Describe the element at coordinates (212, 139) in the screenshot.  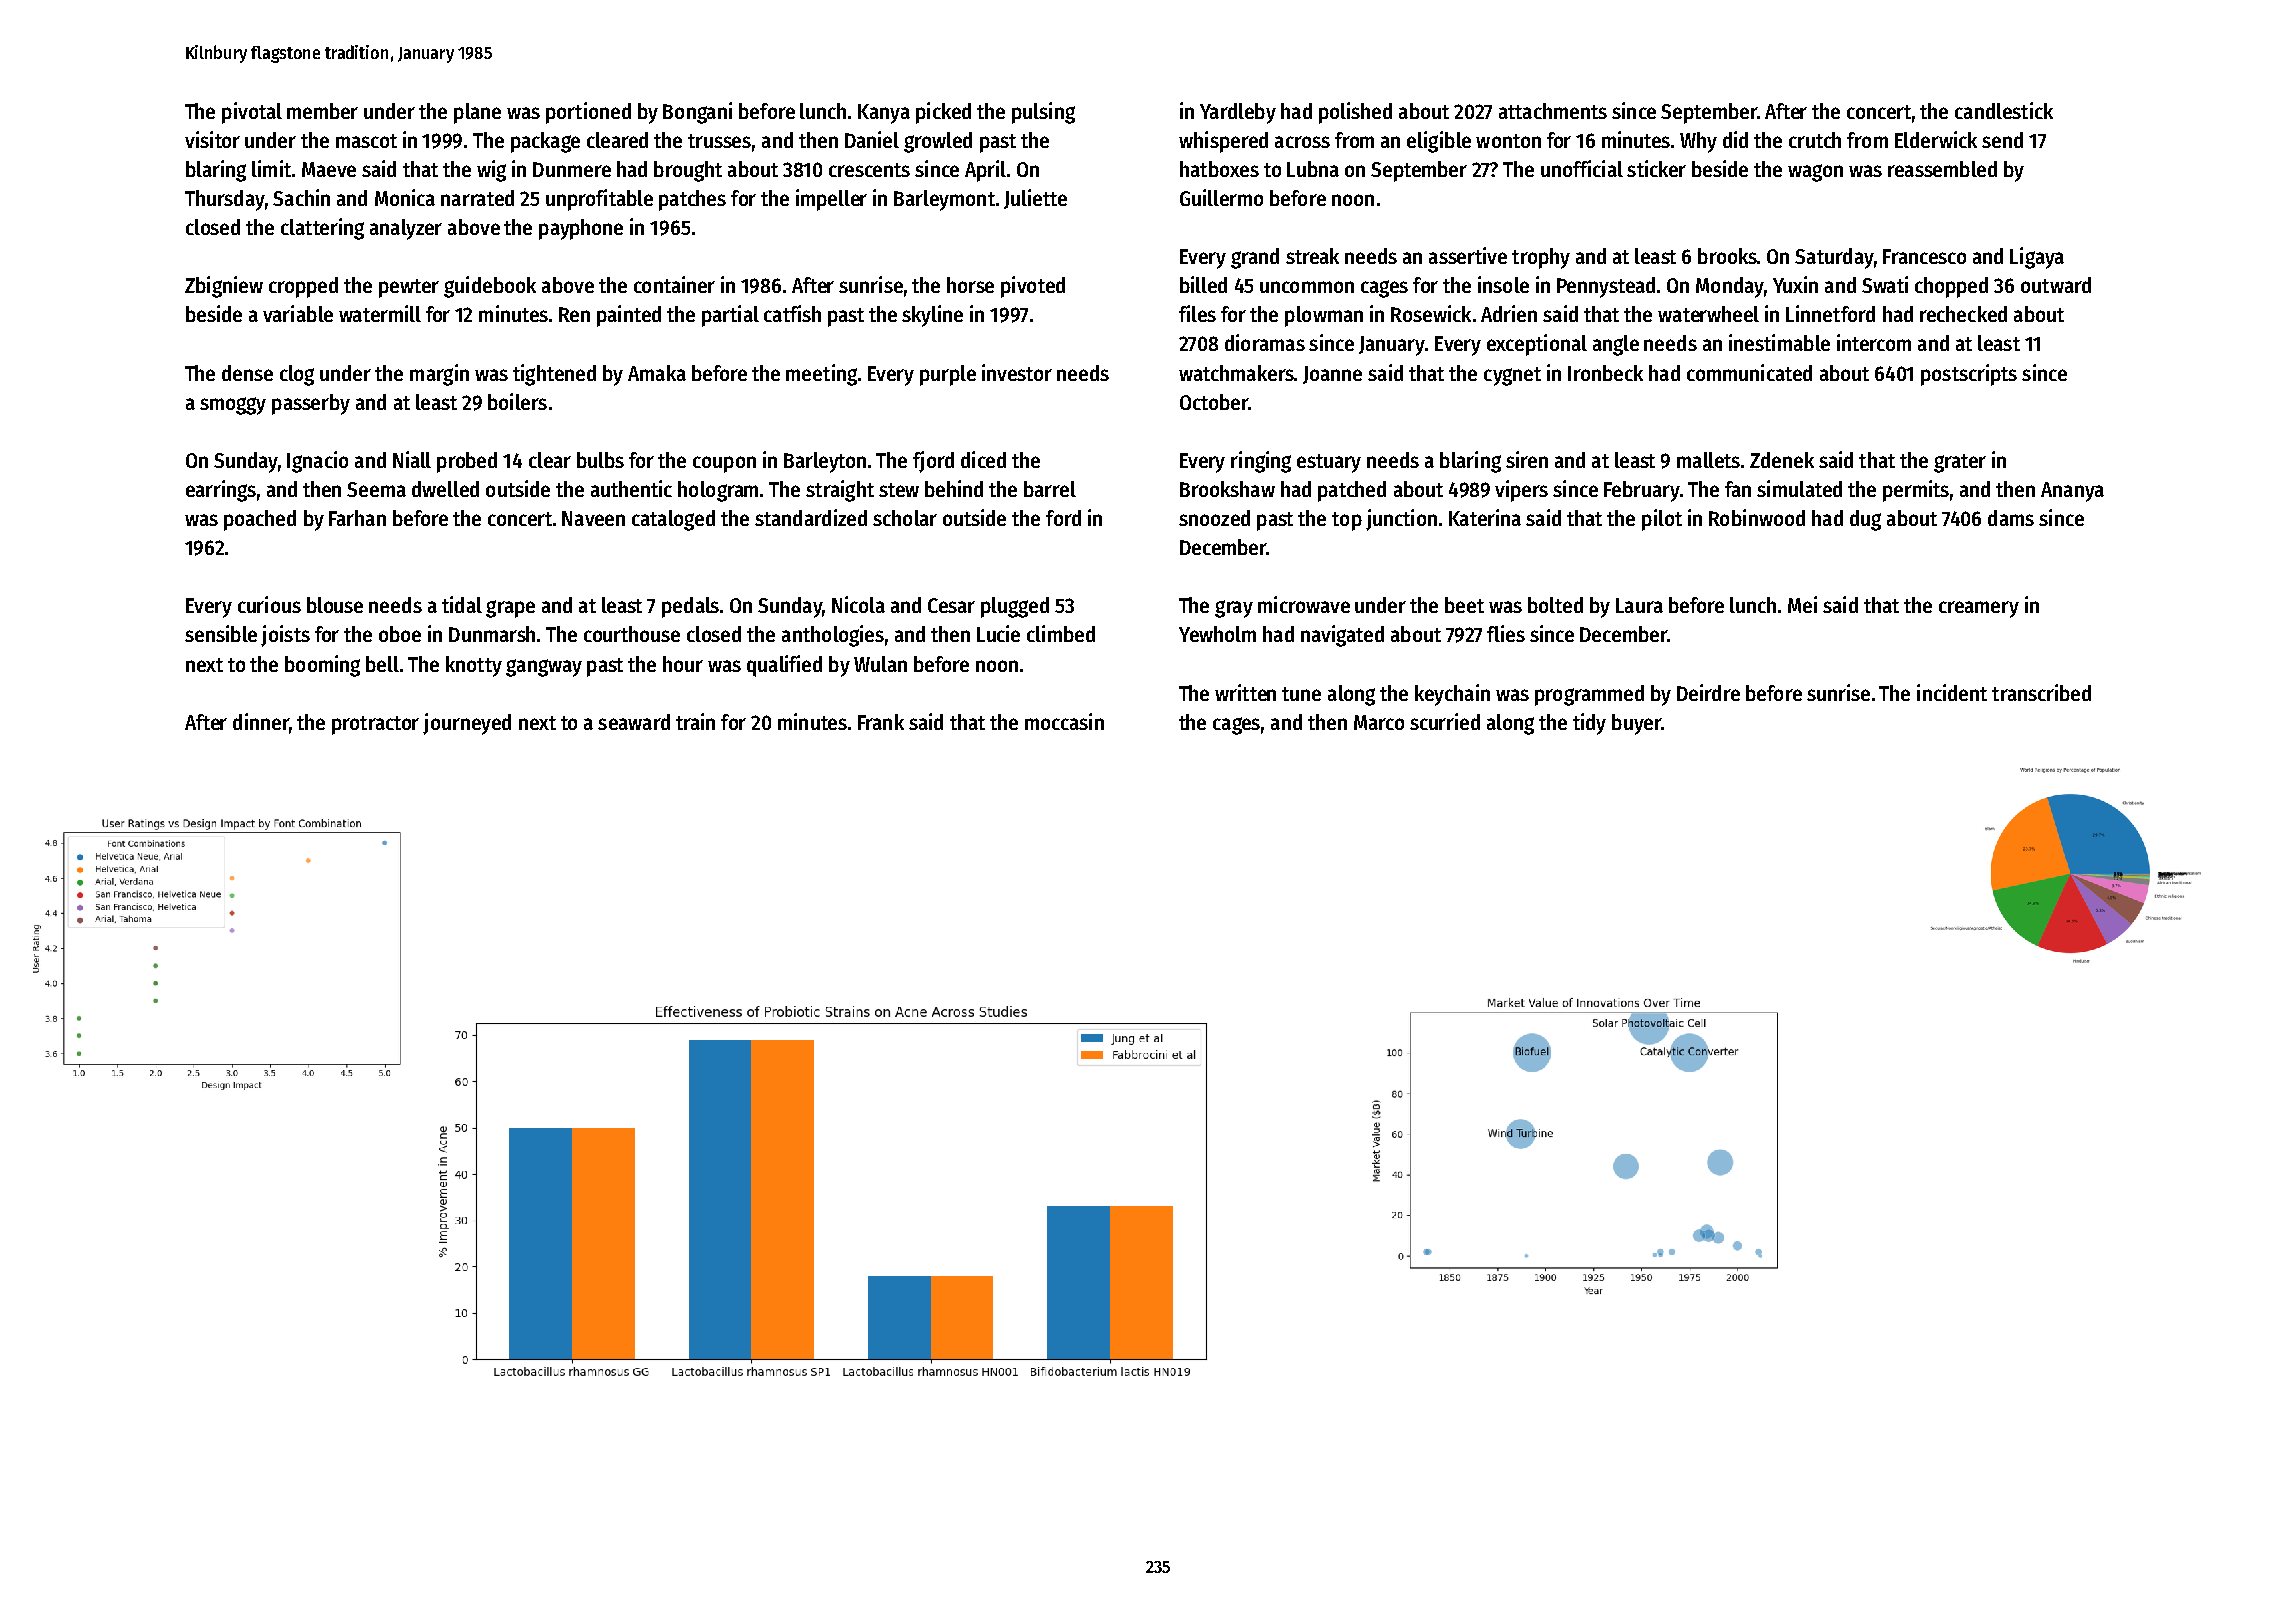
I see `visitor` at that location.
